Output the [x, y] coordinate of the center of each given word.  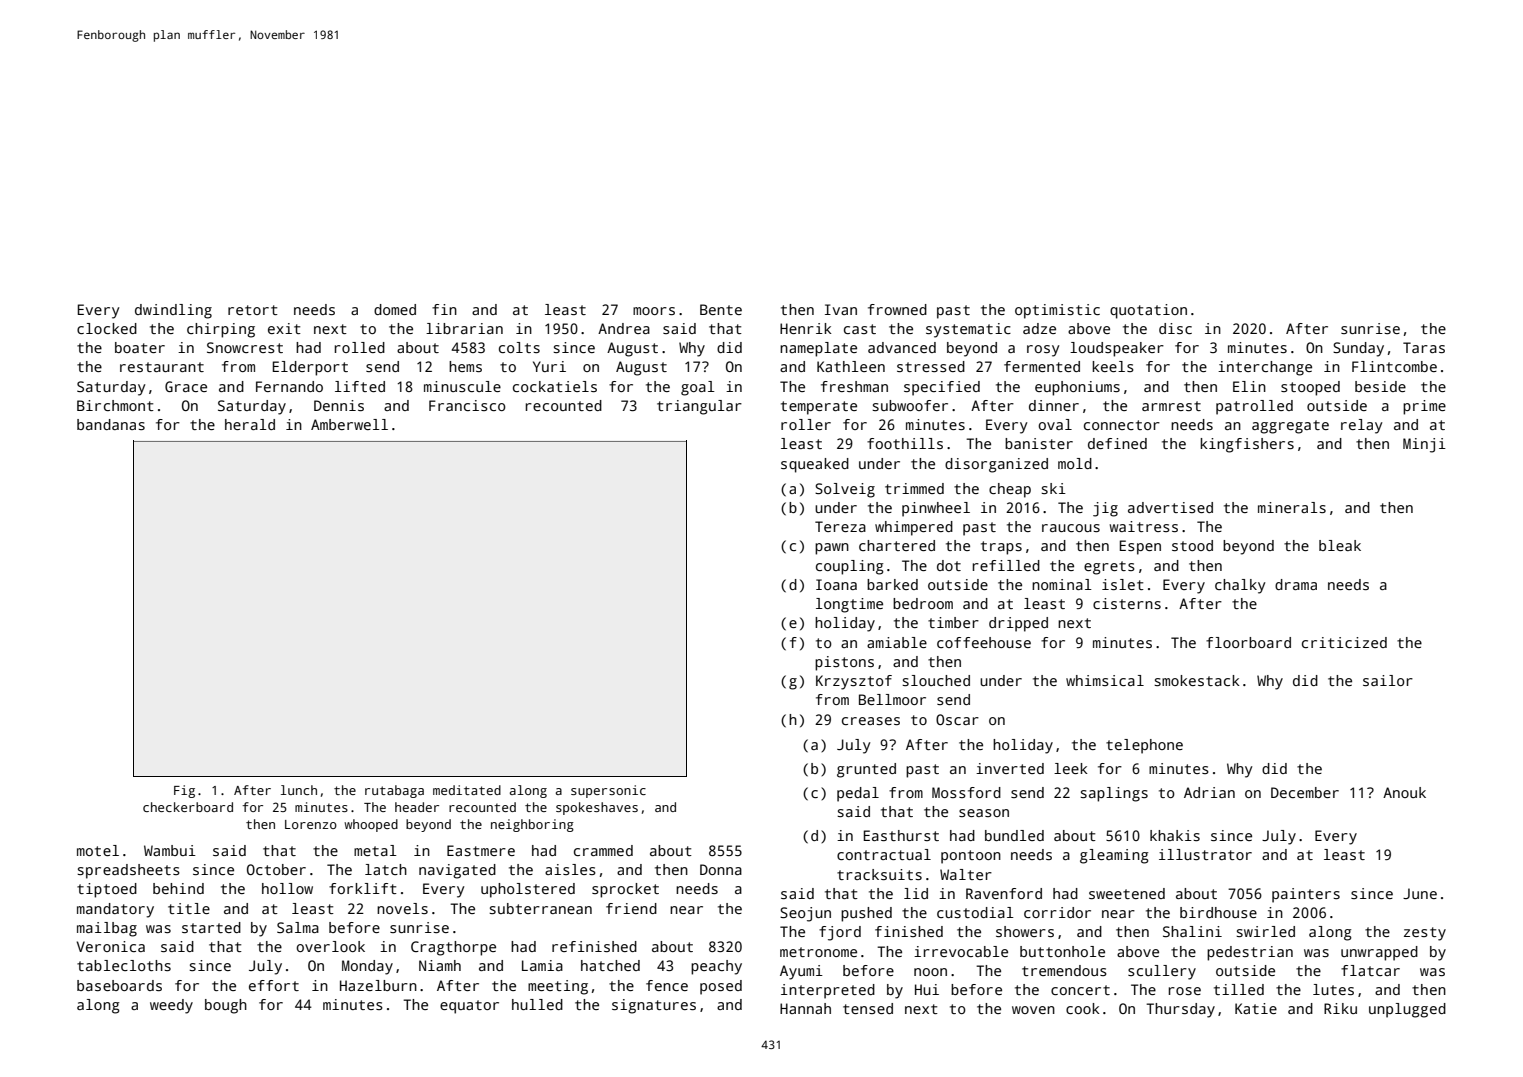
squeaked [815, 465]
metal [375, 850]
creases [871, 721]
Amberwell [349, 424]
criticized [1344, 642]
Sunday [1358, 349]
